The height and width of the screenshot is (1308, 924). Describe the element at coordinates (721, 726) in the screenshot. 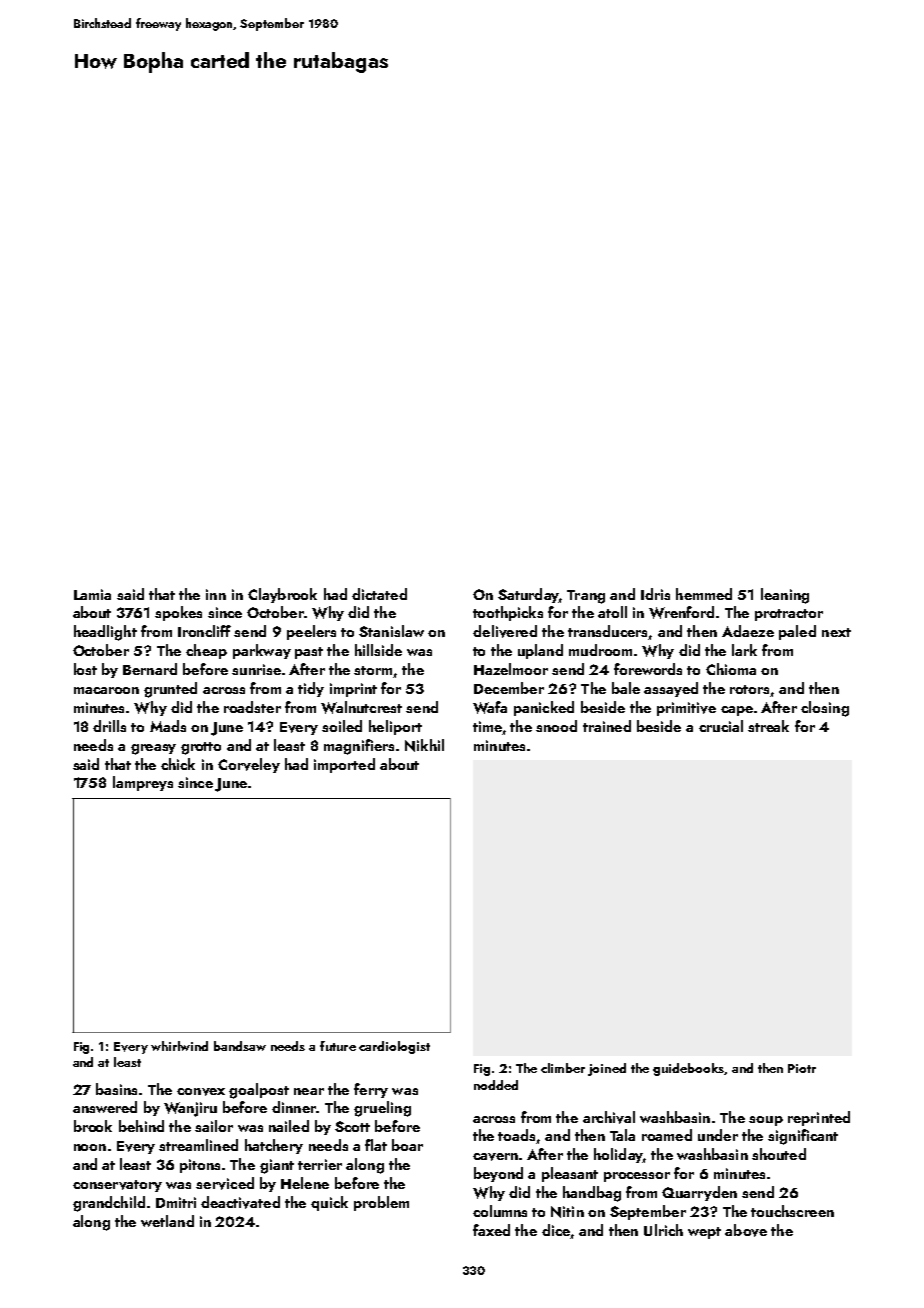

I see `crucial` at that location.
